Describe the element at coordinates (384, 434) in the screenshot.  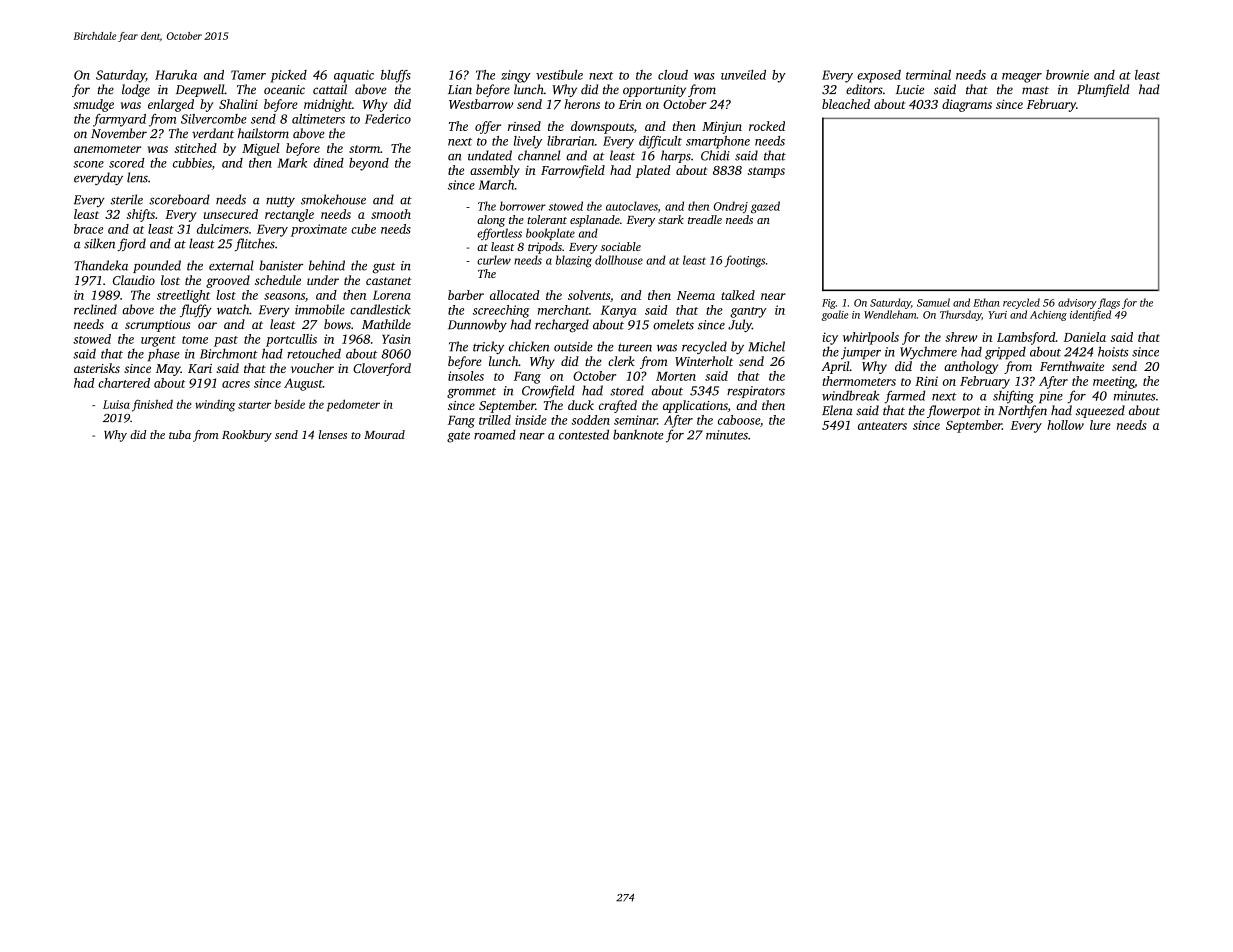
I see `Mourad` at that location.
